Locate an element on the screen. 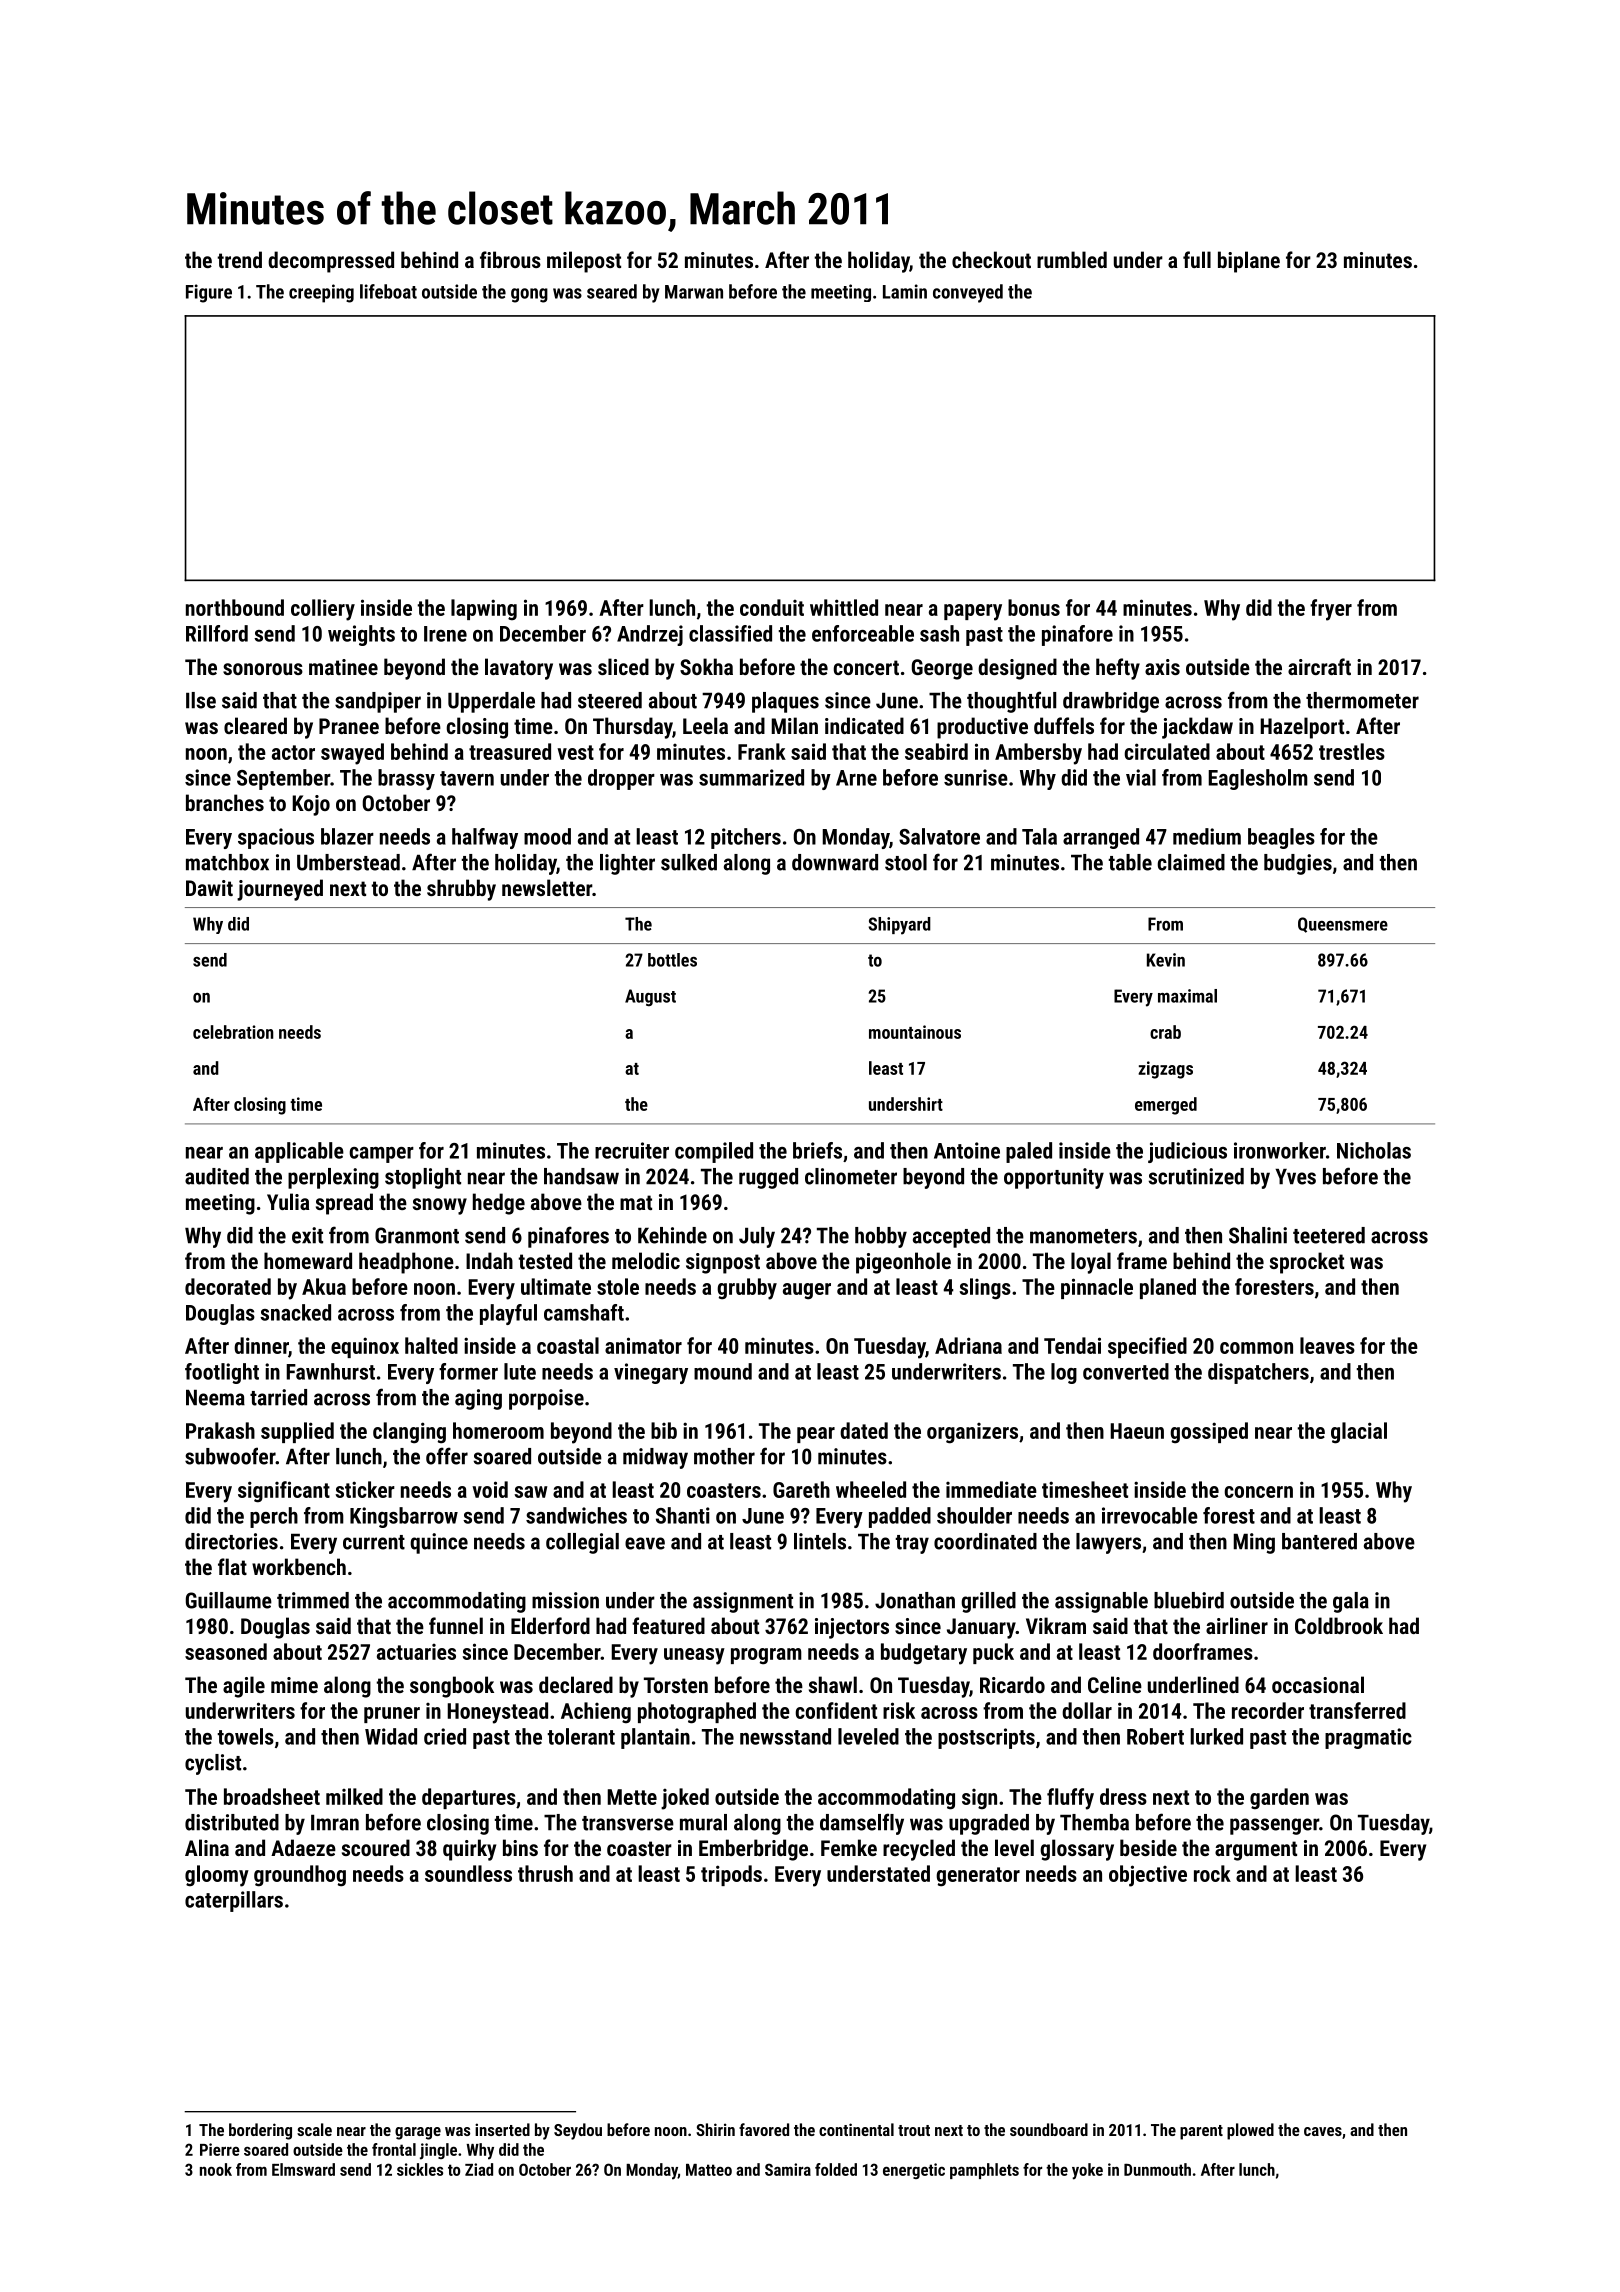  biplane is located at coordinates (1249, 262).
